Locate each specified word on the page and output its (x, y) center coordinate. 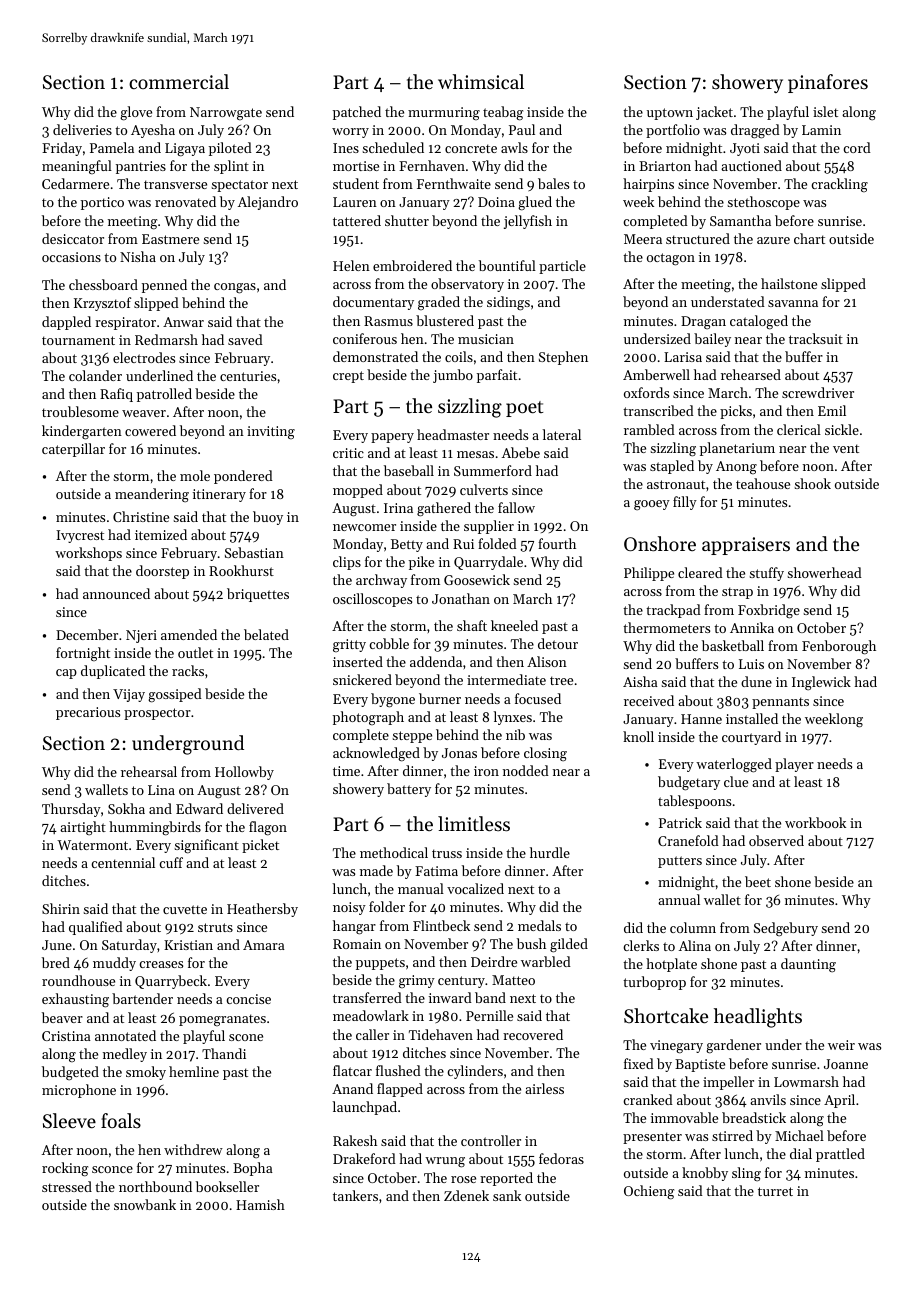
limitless (474, 823)
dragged (755, 131)
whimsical (481, 81)
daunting (808, 965)
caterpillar (73, 450)
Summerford (493, 470)
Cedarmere (75, 183)
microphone (79, 1091)
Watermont (92, 845)
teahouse (763, 483)
